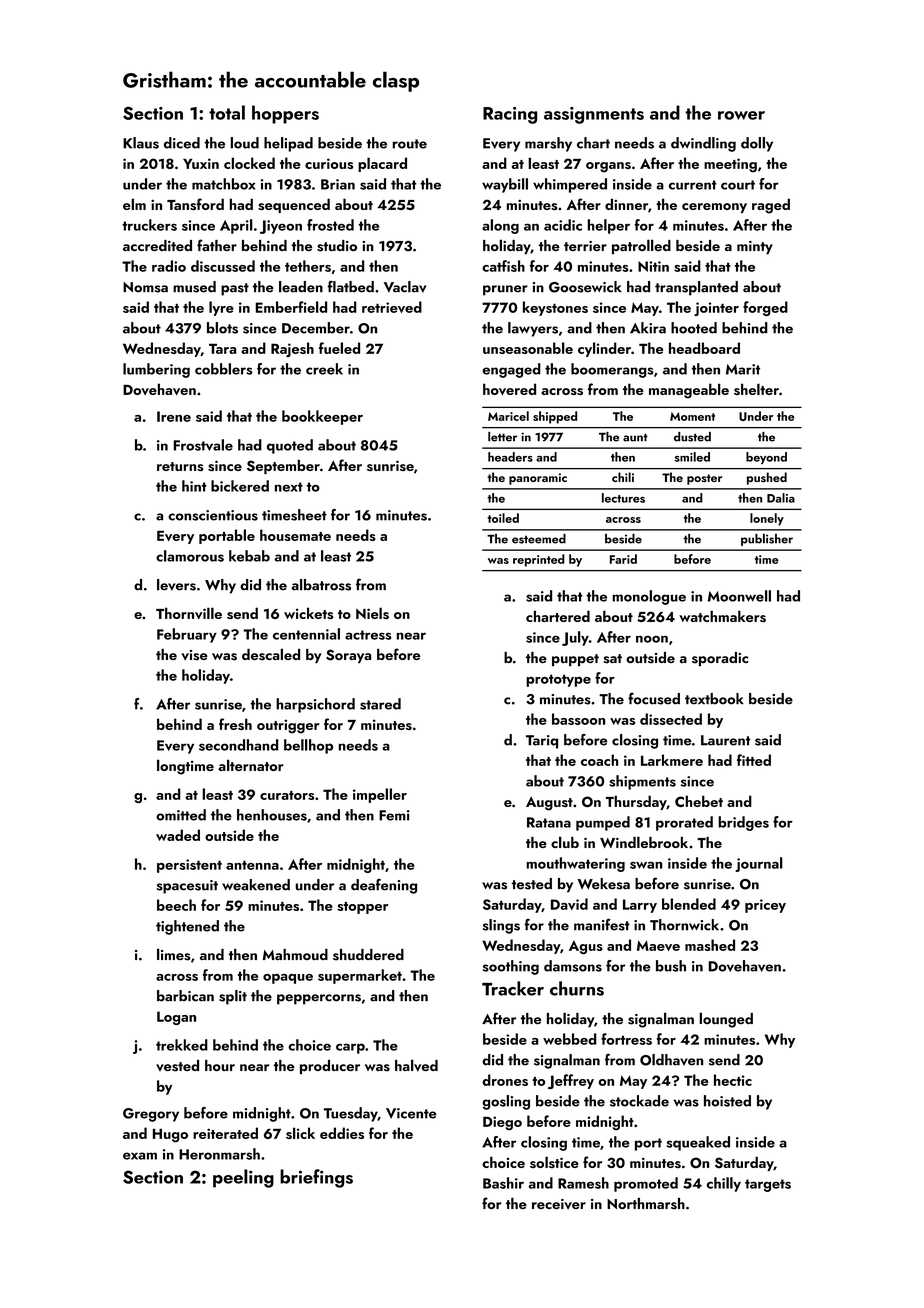 The height and width of the page is (1308, 924). Describe the element at coordinates (213, 515) in the page. I see `conscientious` at that location.
